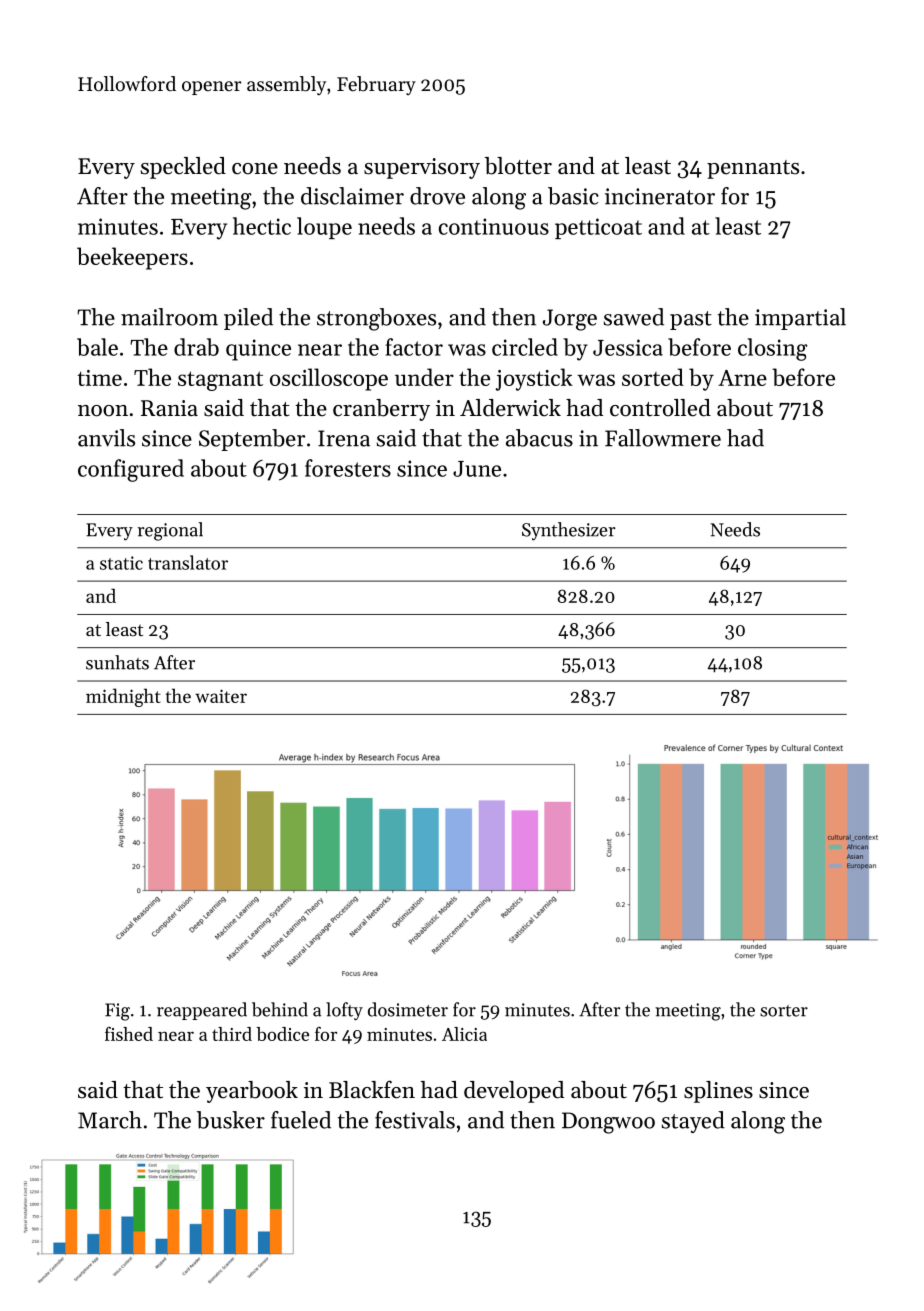 Image resolution: width=924 pixels, height=1311 pixels. What do you see at coordinates (628, 347) in the screenshot?
I see `Jessica` at bounding box center [628, 347].
